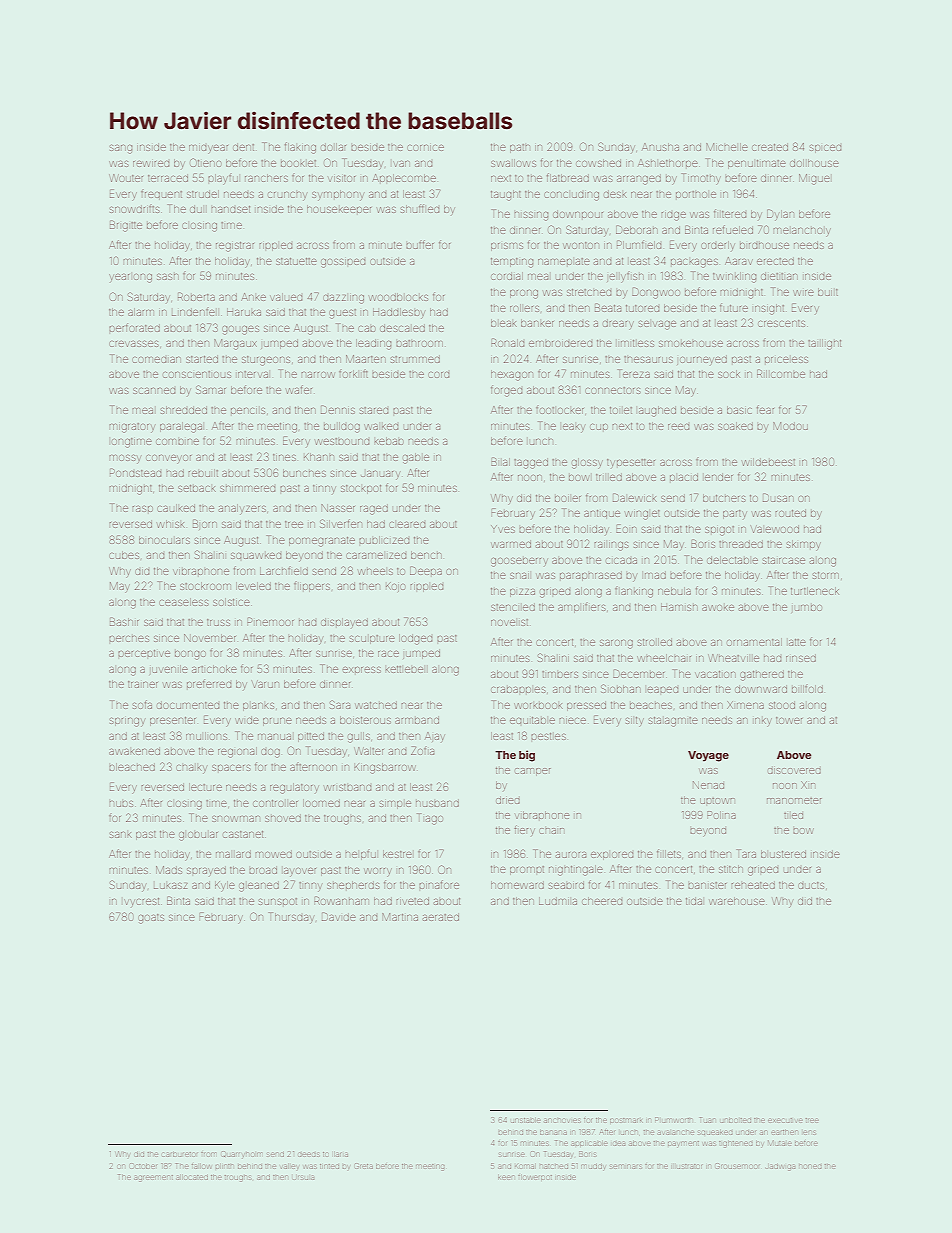 Image resolution: width=952 pixels, height=1233 pixels. Describe the element at coordinates (814, 179) in the image. I see `Miguel` at that location.
